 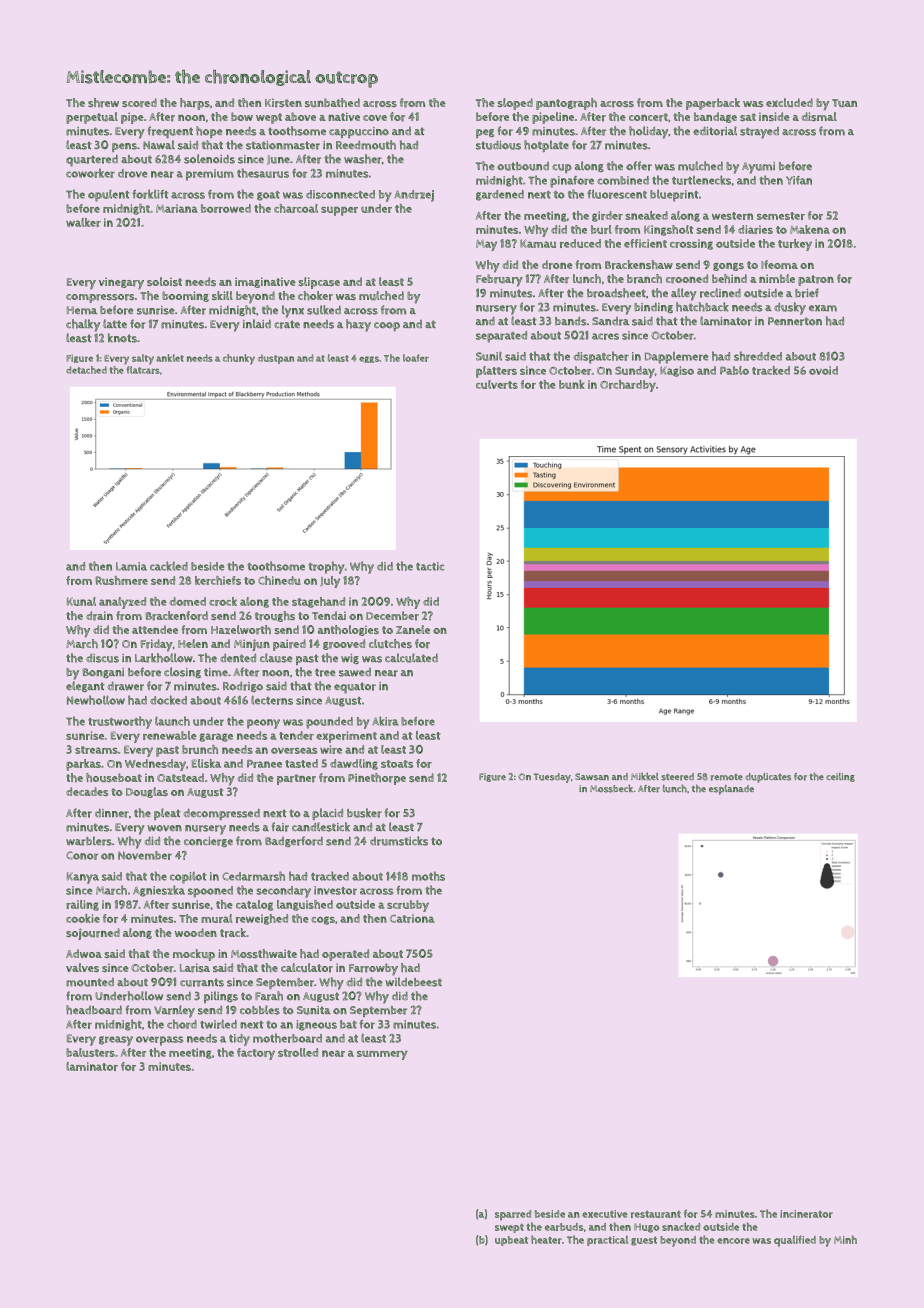 What do you see at coordinates (644, 1241) in the screenshot?
I see `guest` at bounding box center [644, 1241].
